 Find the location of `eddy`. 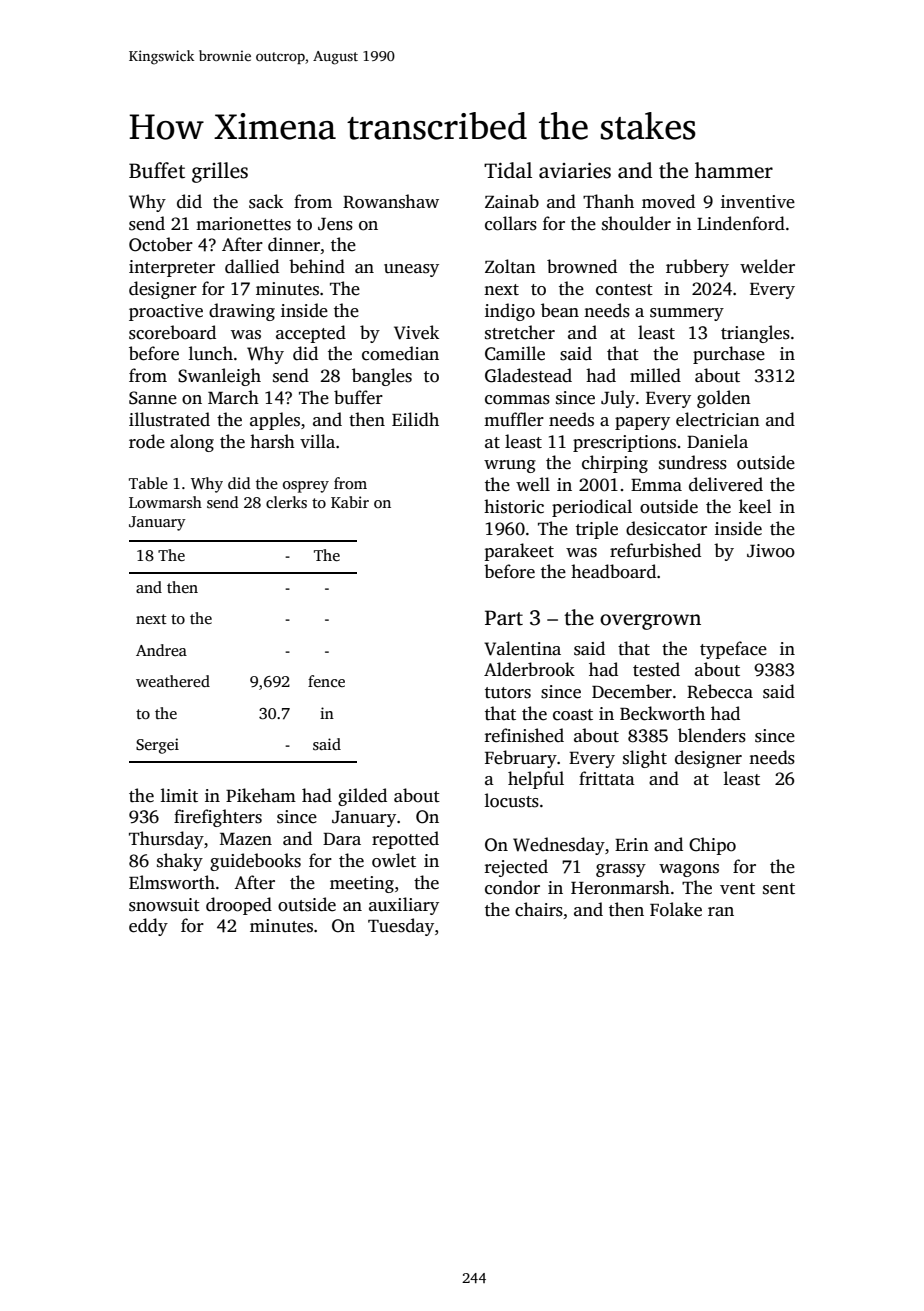

eddy is located at coordinates (148, 927).
